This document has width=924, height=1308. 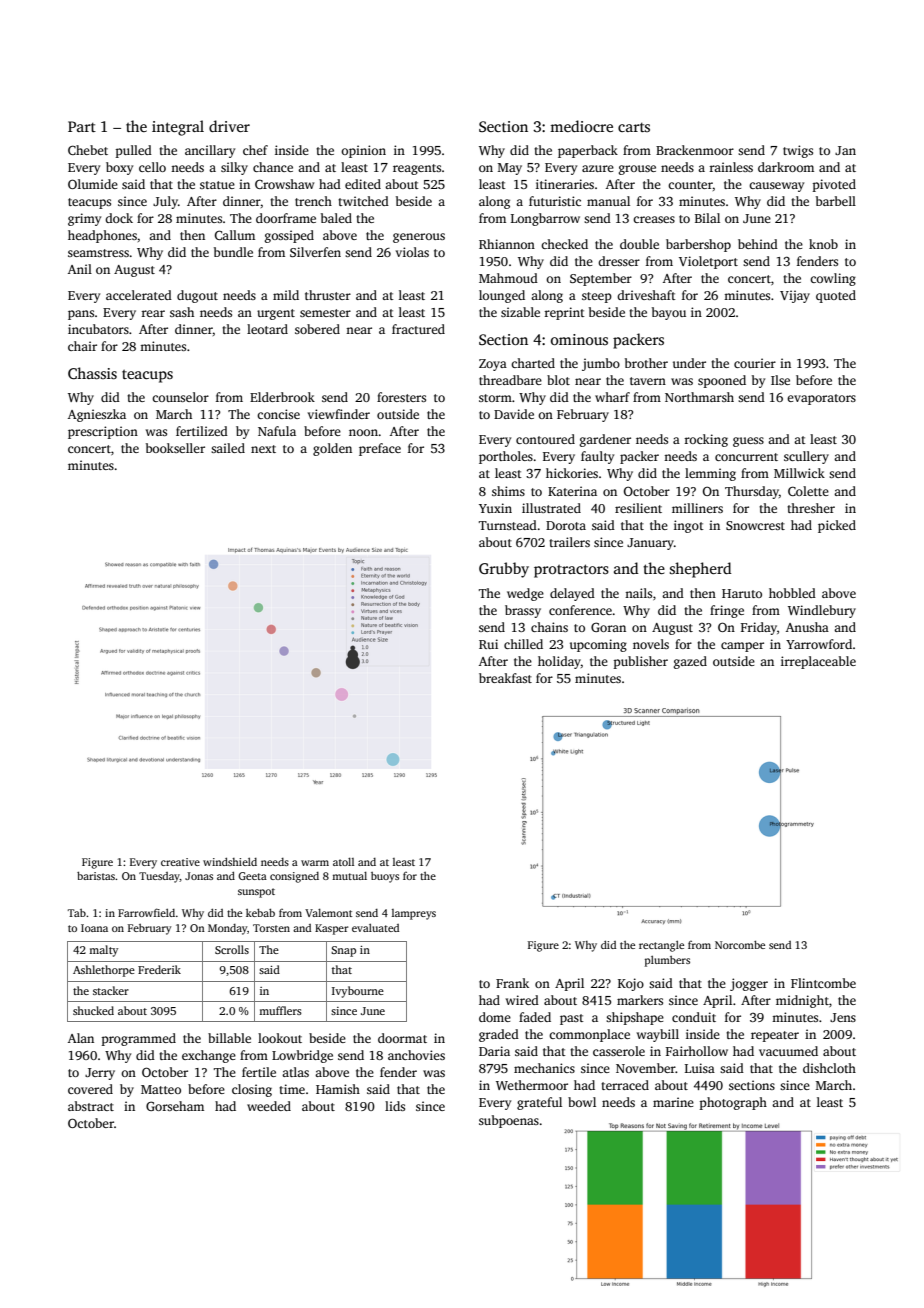 I want to click on creative, so click(x=180, y=862).
